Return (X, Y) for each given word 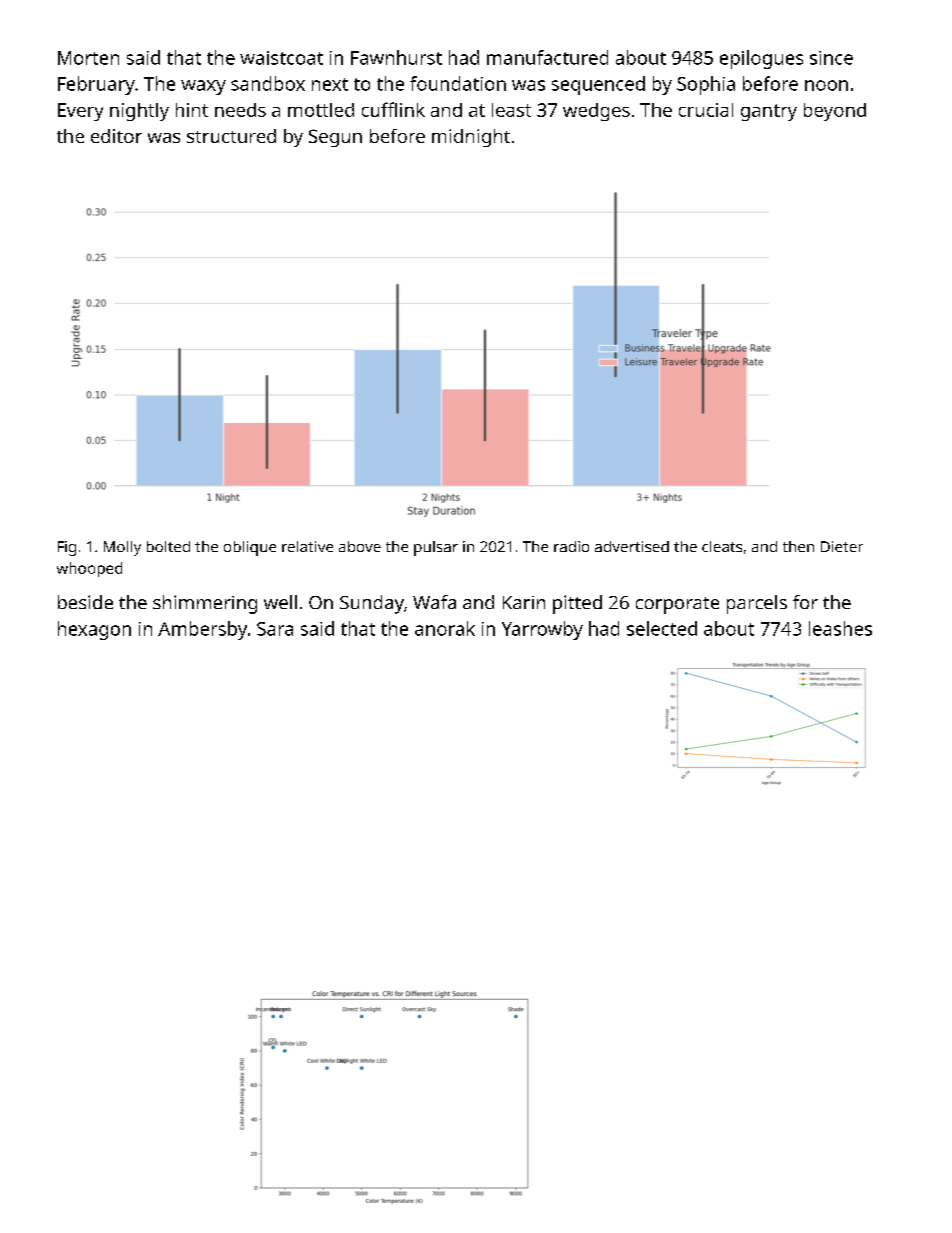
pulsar (436, 548)
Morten (88, 58)
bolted (168, 546)
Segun (335, 138)
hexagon (94, 630)
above (360, 546)
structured (231, 136)
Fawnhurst (396, 57)
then (798, 546)
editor (116, 136)
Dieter (842, 546)
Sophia (706, 85)
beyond (835, 112)
